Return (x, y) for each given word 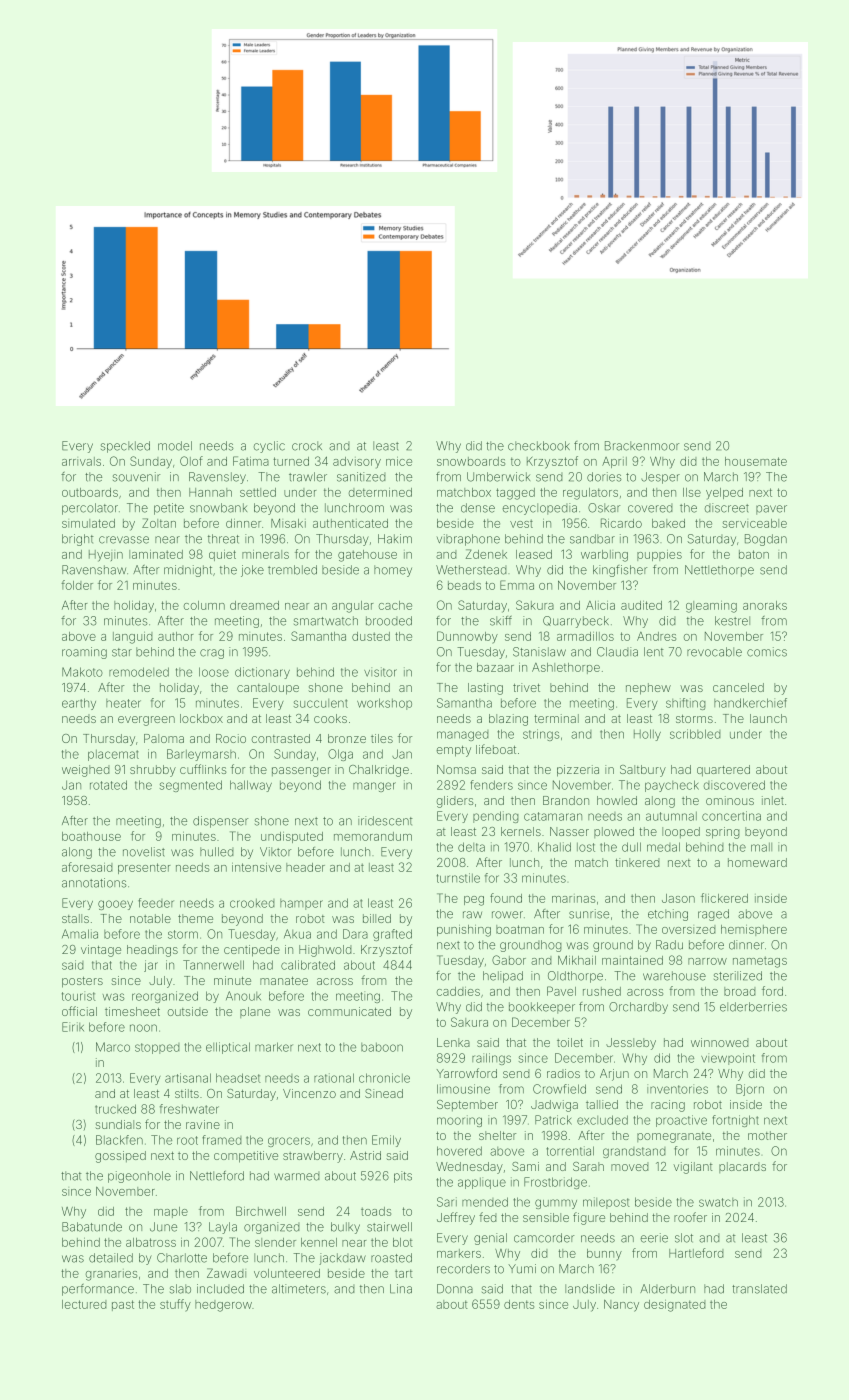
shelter (497, 1135)
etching (668, 915)
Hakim (395, 539)
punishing (464, 931)
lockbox (201, 718)
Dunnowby (467, 637)
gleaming (711, 607)
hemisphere (754, 930)
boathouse (91, 836)
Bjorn (750, 1090)
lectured (84, 1304)
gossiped (120, 1157)
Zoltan (159, 523)
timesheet (132, 1011)
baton (754, 554)
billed (377, 918)
